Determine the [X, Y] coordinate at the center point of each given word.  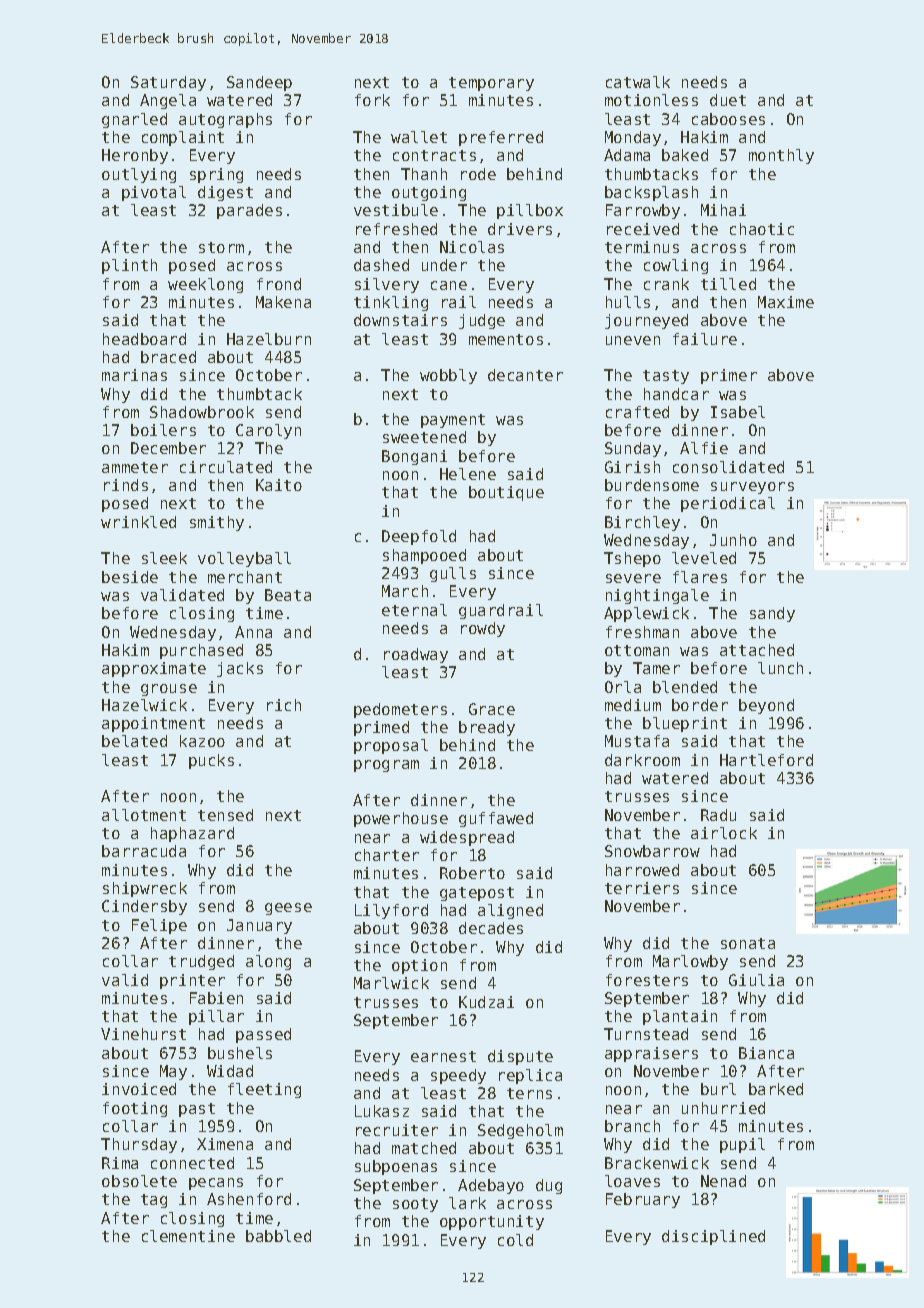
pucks [211, 761]
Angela [168, 101]
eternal [414, 610]
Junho [733, 540]
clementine [188, 1236]
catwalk [638, 82]
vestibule [396, 210]
